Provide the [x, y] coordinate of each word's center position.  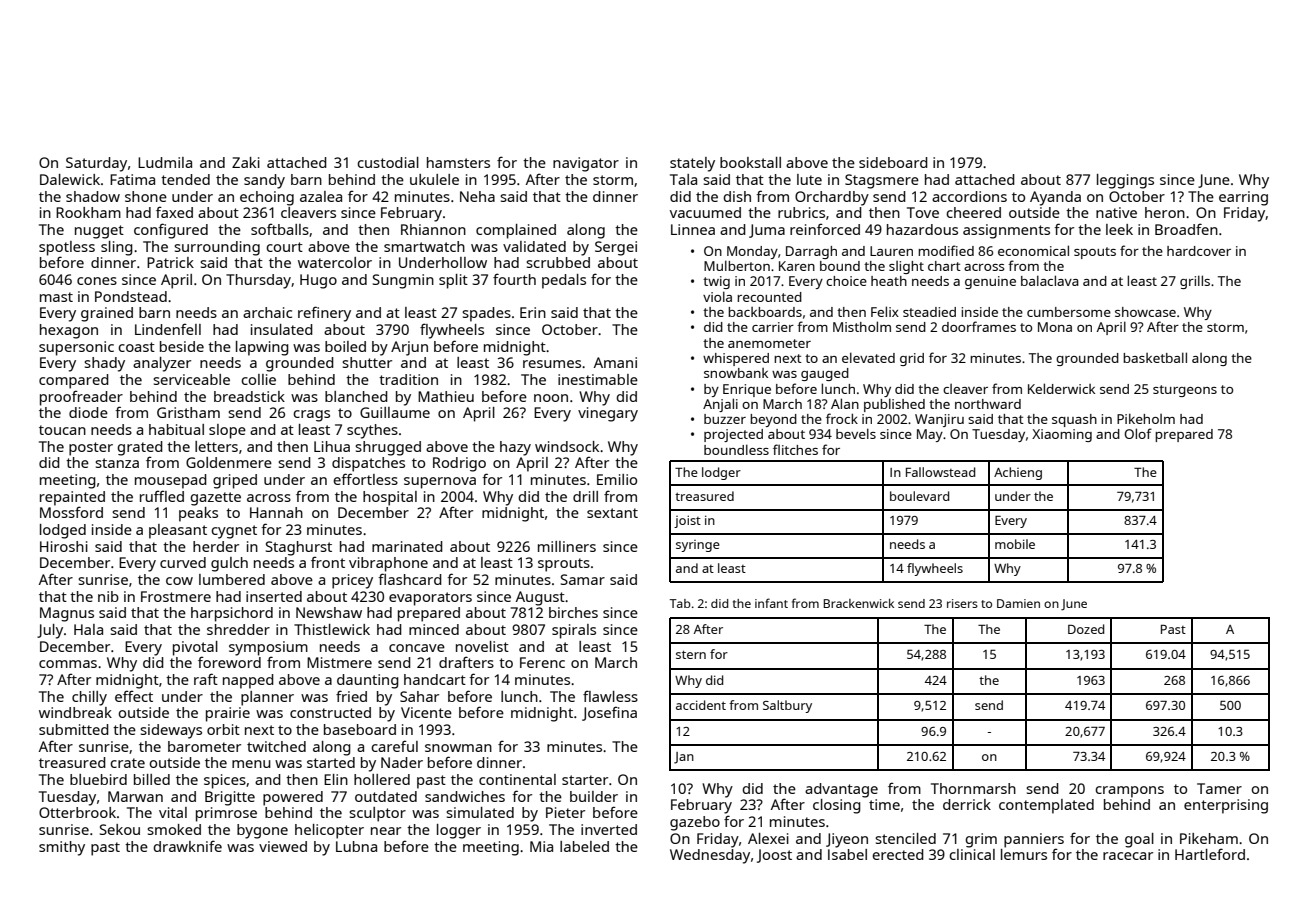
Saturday [96, 164]
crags [311, 416]
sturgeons [1185, 391]
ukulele [434, 179]
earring [1243, 198]
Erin [533, 312]
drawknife [187, 846]
